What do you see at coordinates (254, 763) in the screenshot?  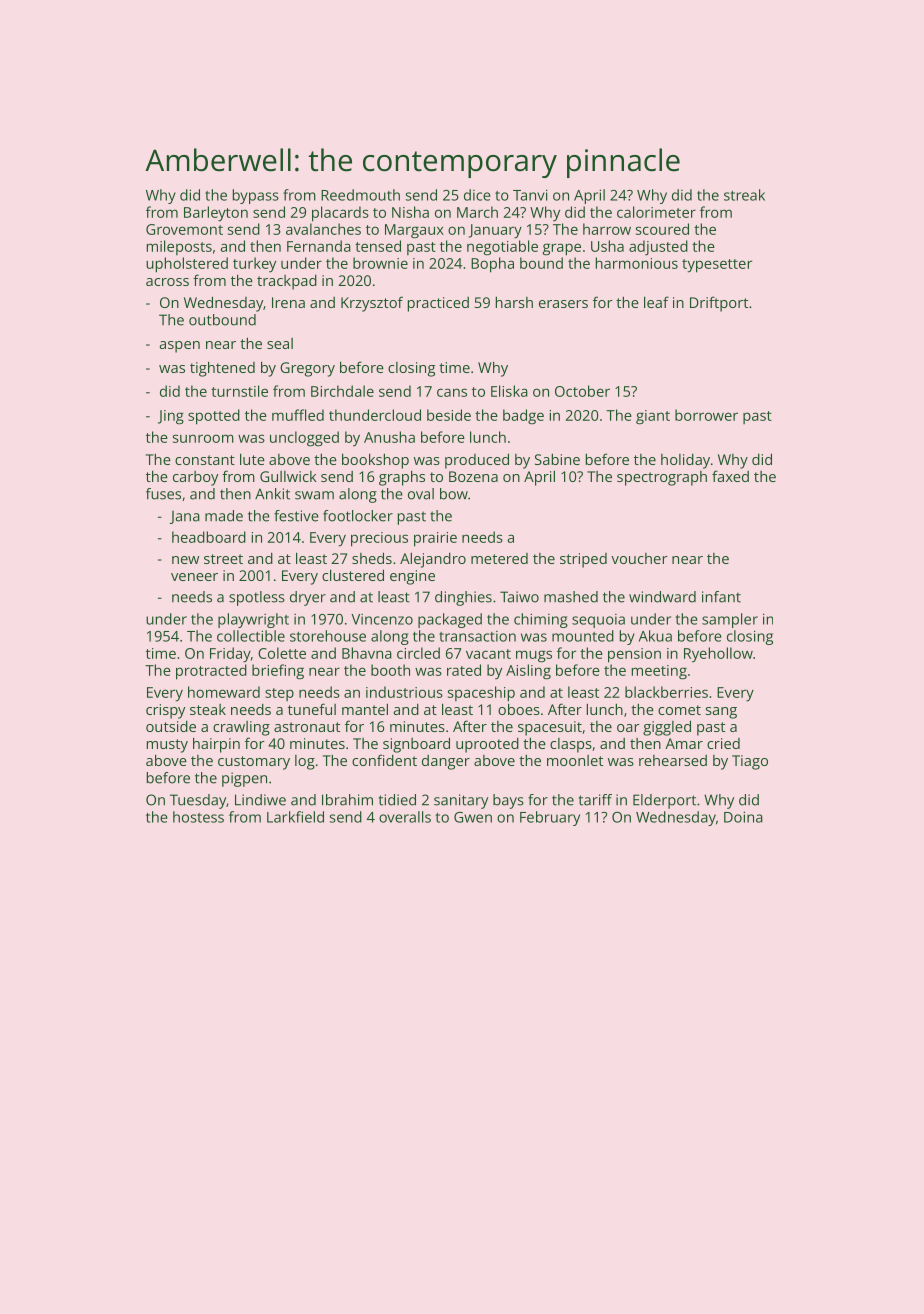 I see `customary` at bounding box center [254, 763].
